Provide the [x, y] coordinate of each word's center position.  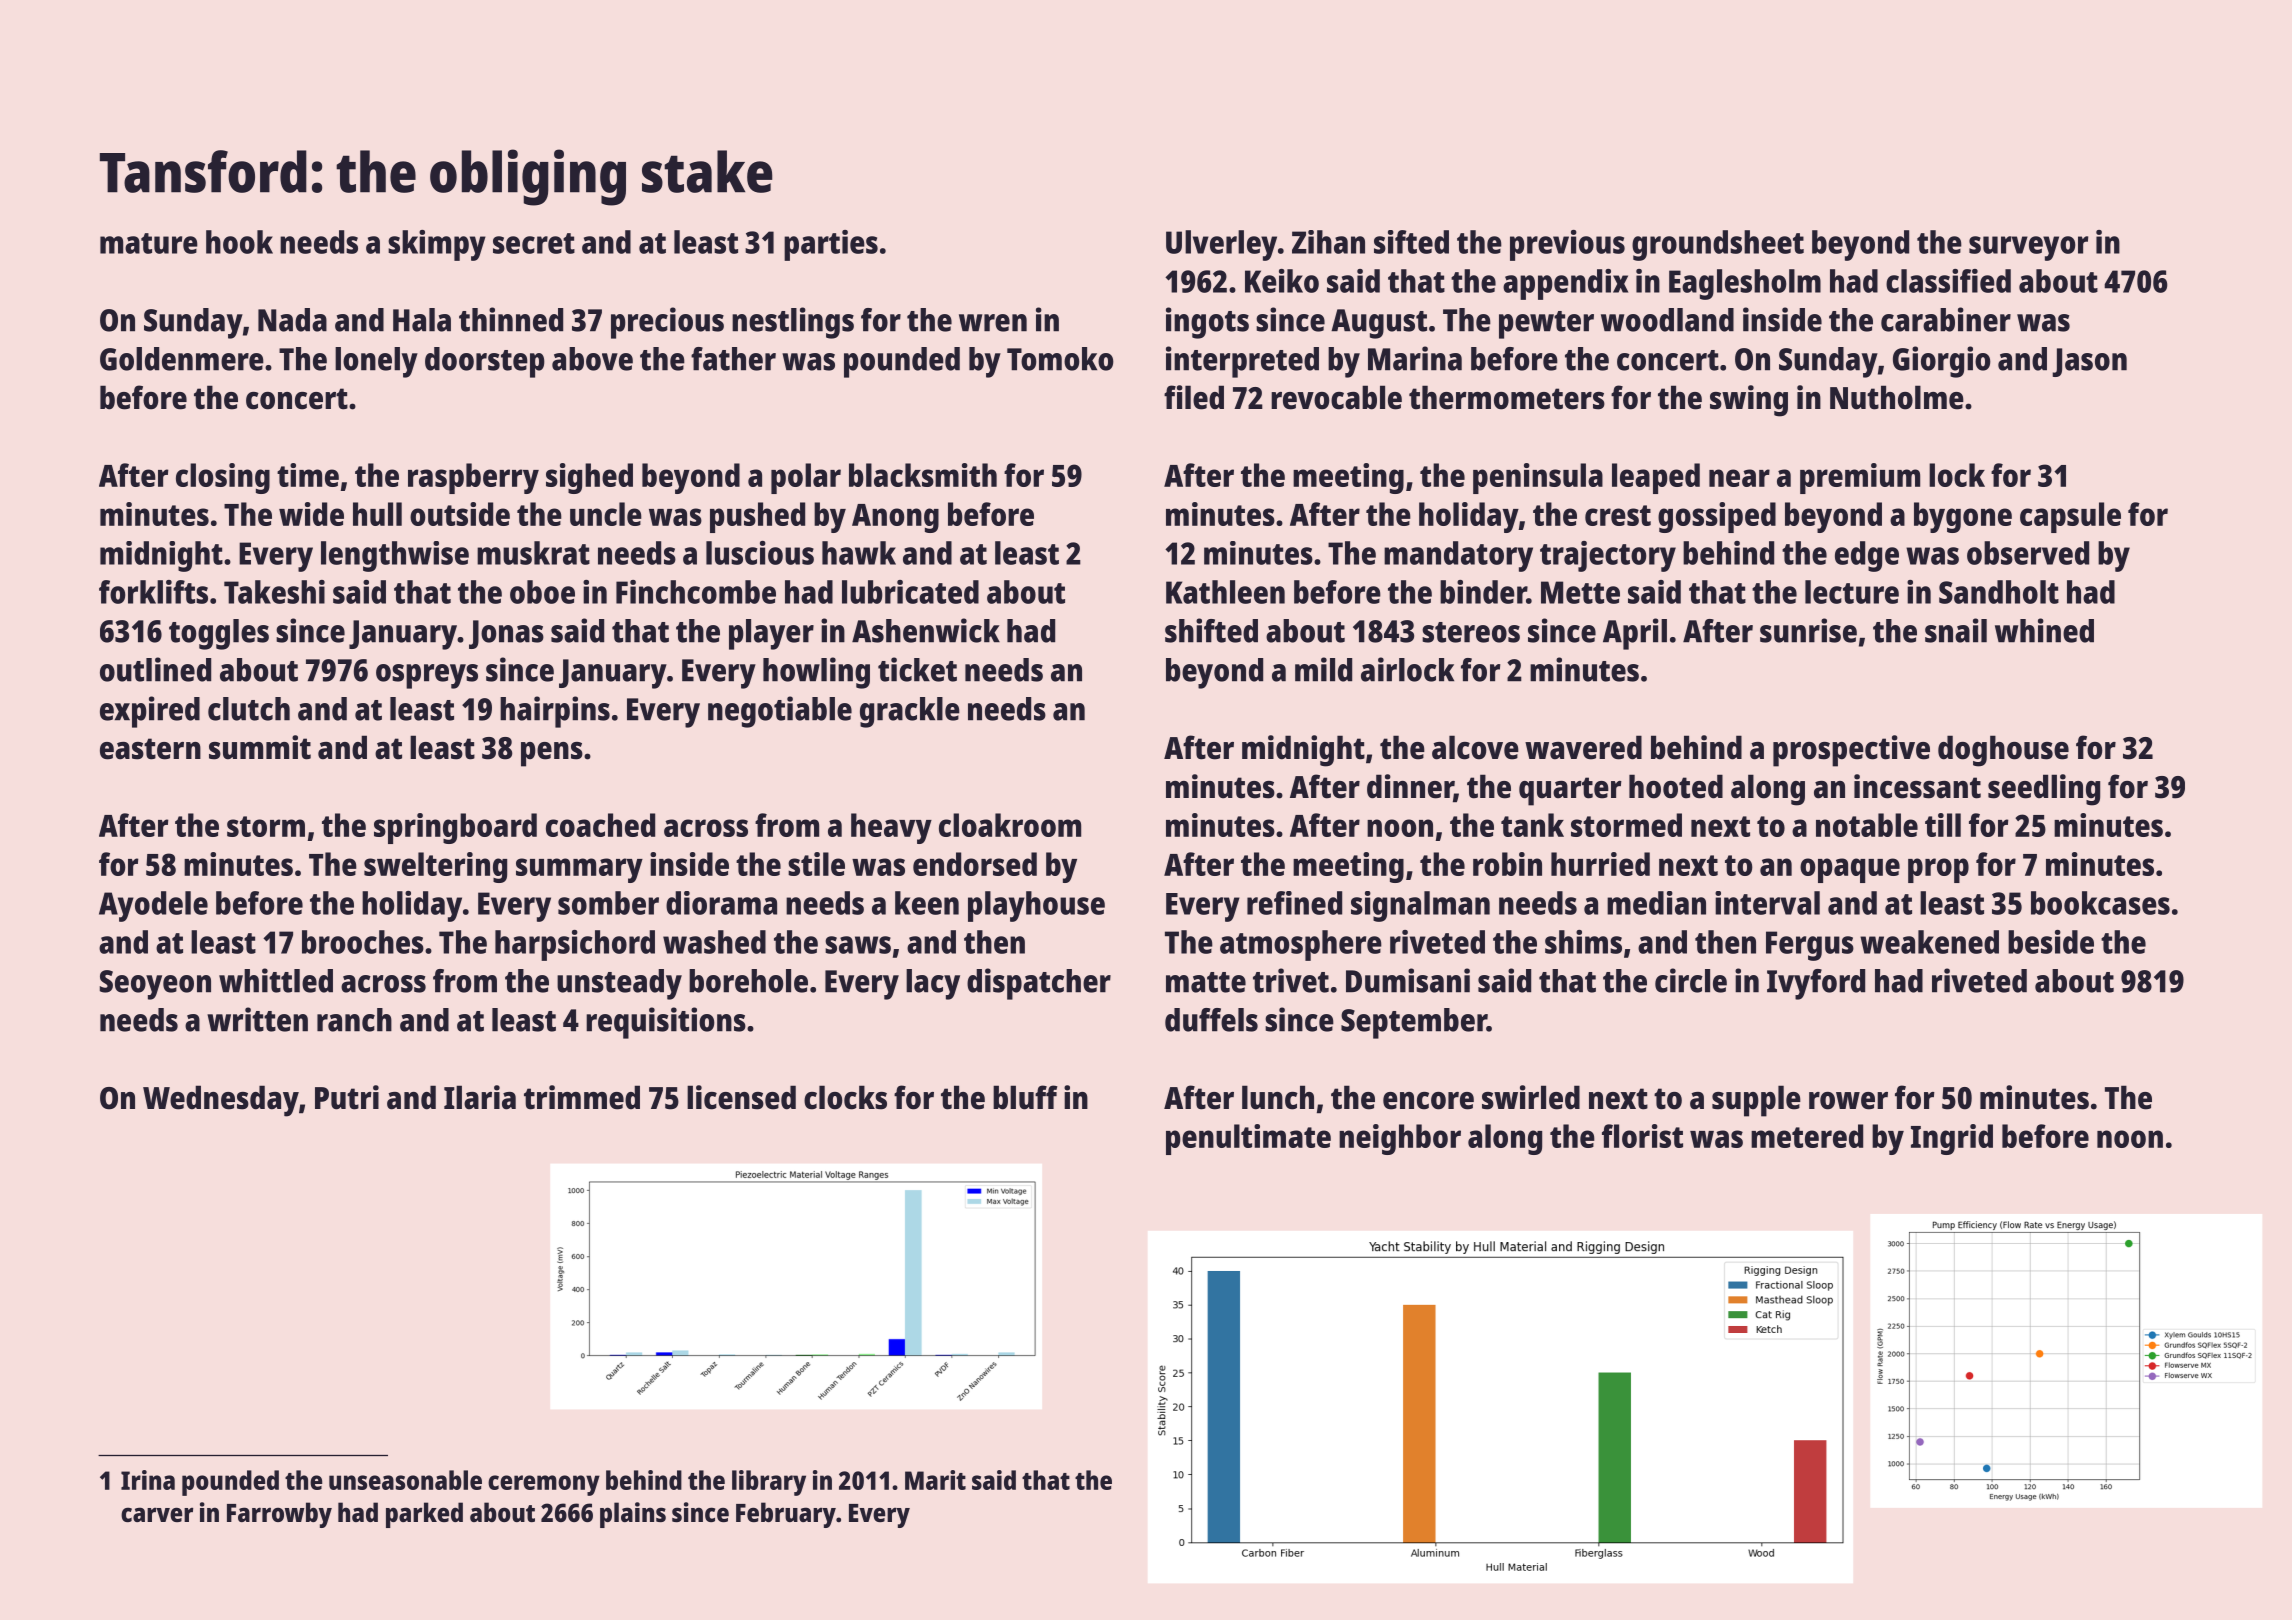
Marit [935, 1480]
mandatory [1458, 556]
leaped [1656, 478]
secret [534, 243]
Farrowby [279, 1515]
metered [1807, 1136]
